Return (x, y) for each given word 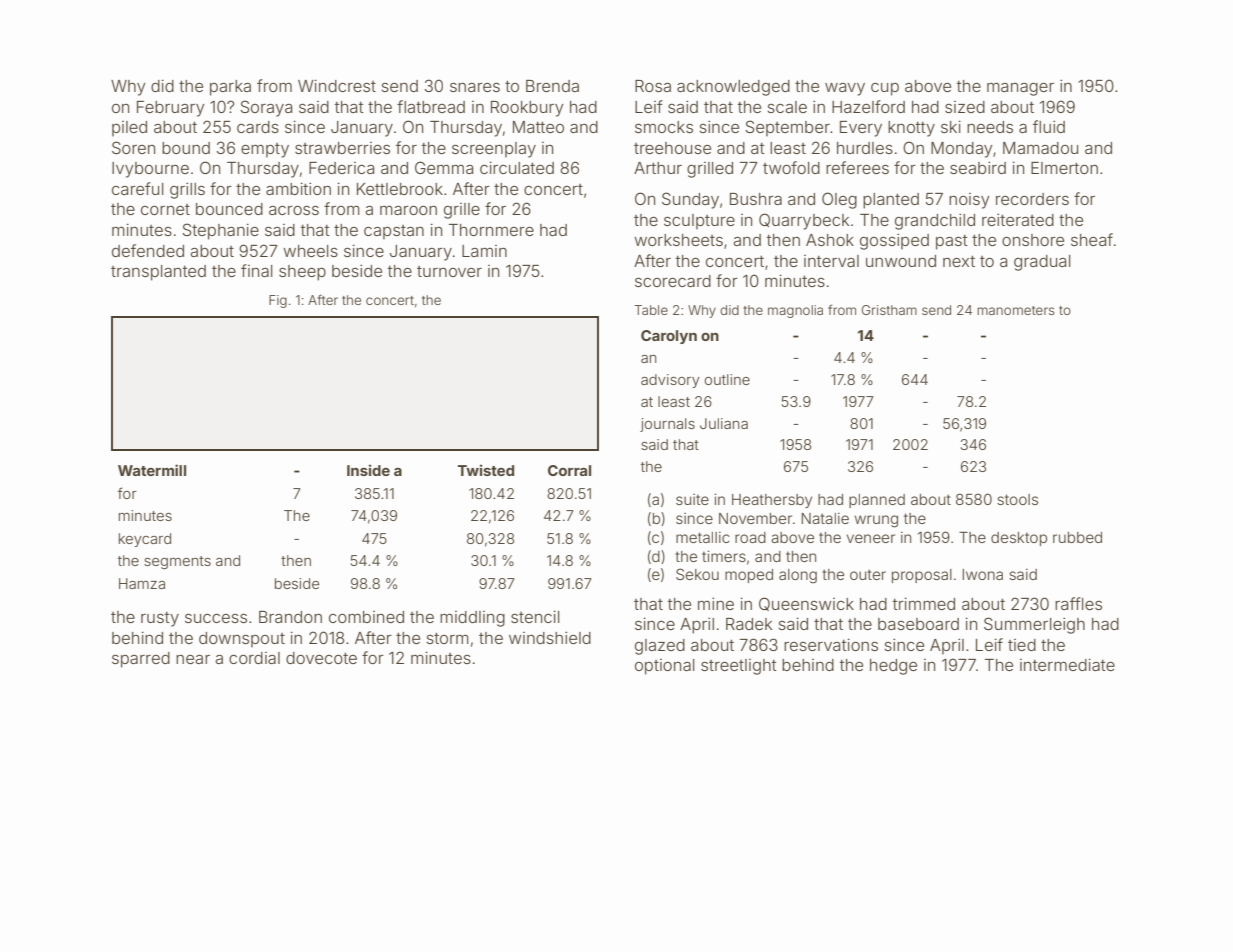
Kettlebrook (400, 189)
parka (230, 88)
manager (1020, 89)
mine (716, 603)
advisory (670, 381)
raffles (1078, 603)
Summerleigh (1034, 625)
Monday (962, 150)
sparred (141, 660)
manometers (1016, 310)
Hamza (142, 583)
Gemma (444, 167)
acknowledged (733, 88)
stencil (535, 616)
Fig (278, 301)
